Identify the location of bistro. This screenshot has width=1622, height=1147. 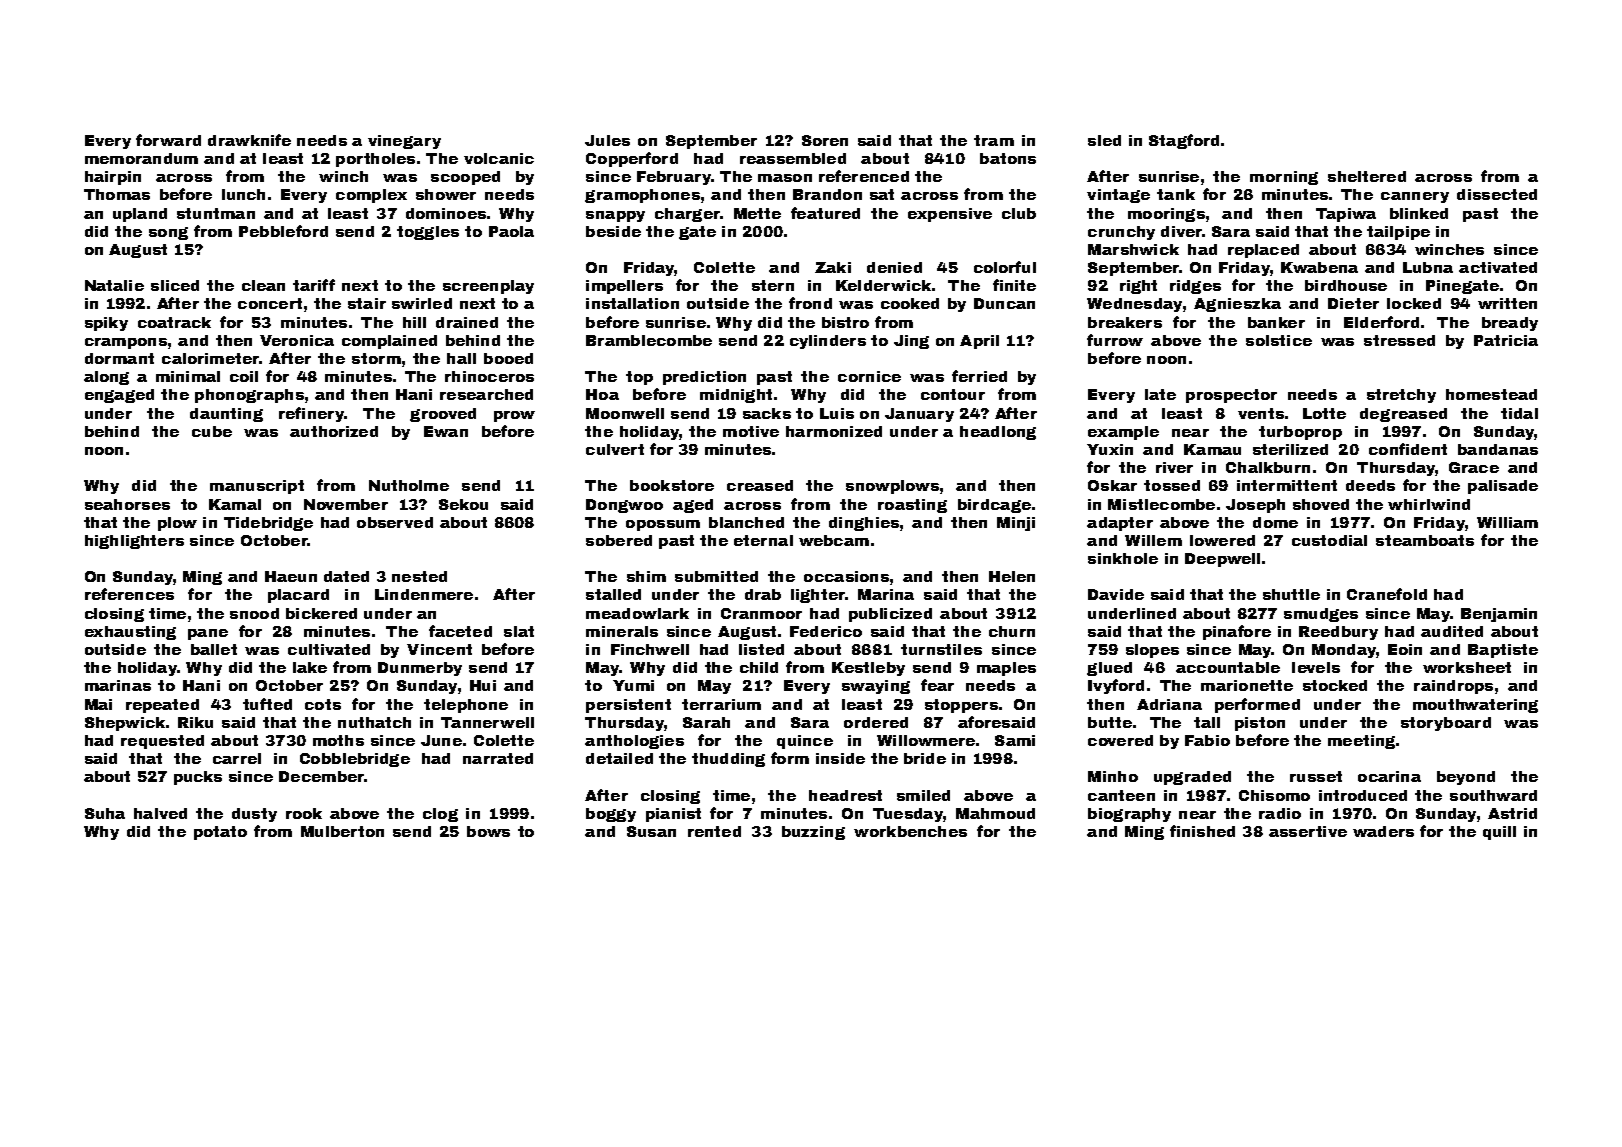
(845, 322).
